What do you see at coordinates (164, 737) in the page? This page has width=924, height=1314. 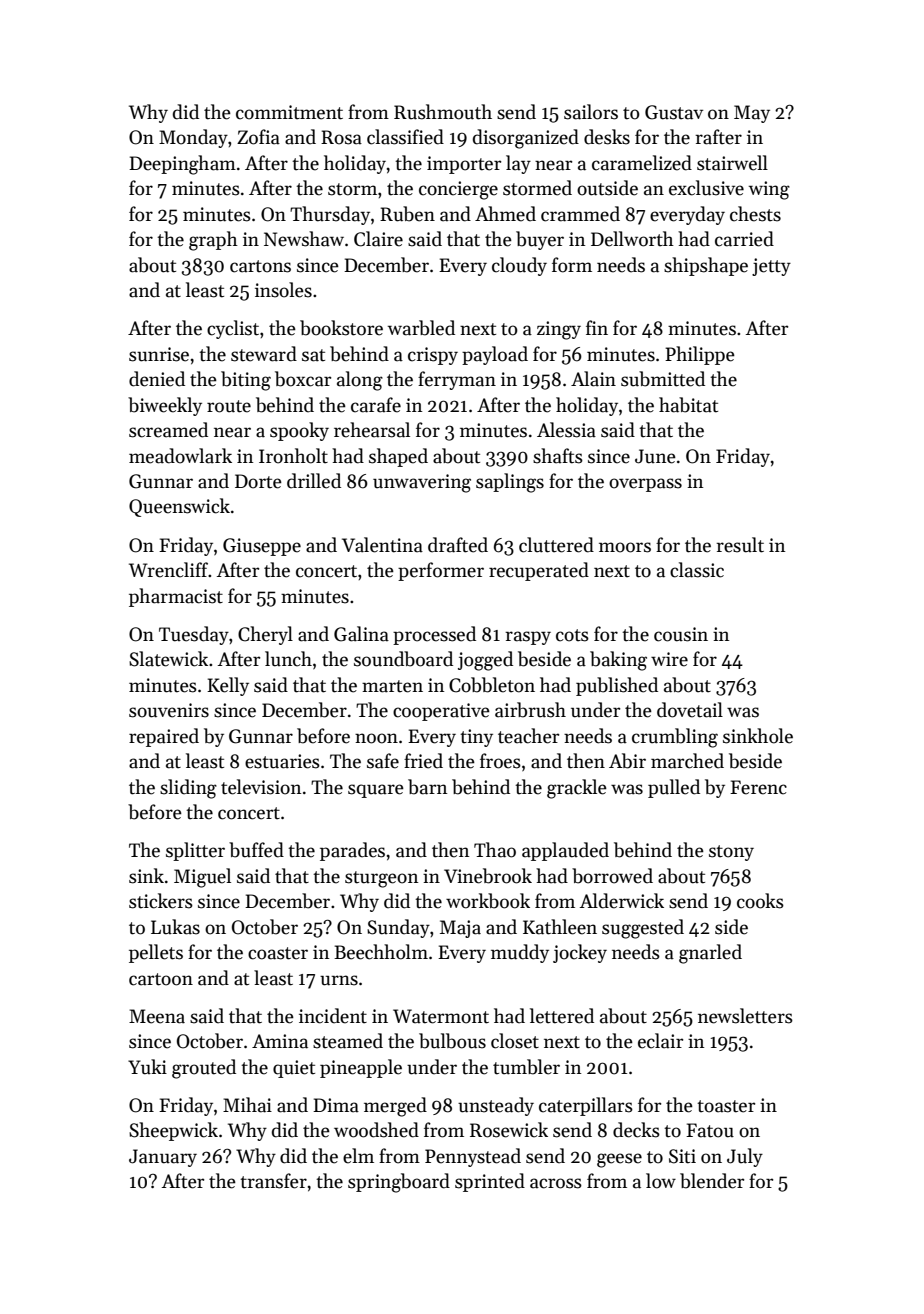 I see `repaired` at bounding box center [164, 737].
